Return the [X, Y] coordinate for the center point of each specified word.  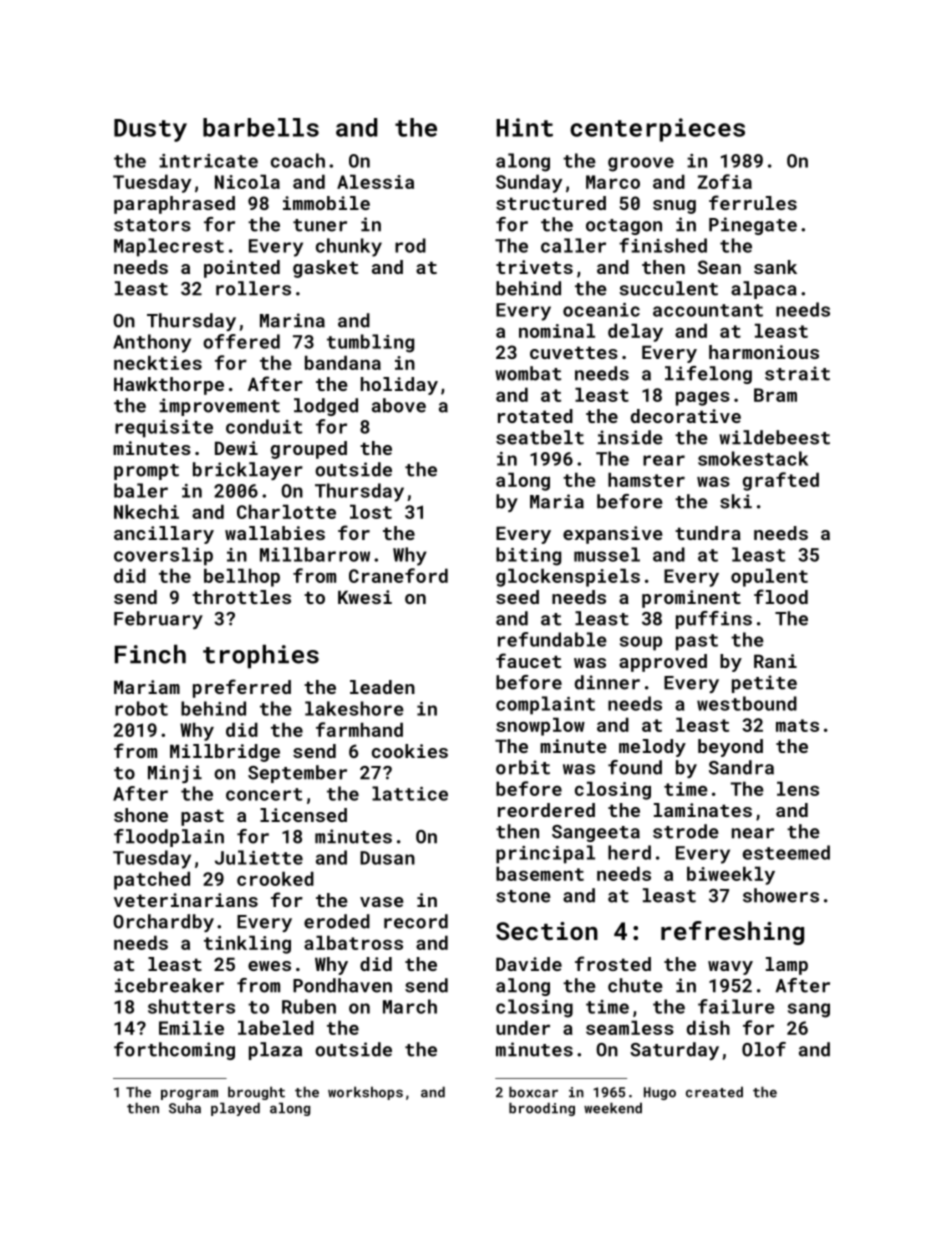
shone [141, 815]
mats [797, 725]
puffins [714, 620]
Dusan [387, 858]
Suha [185, 1108]
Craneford [398, 575]
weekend [613, 1108]
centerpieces [657, 130]
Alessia [375, 181]
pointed [242, 269]
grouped [309, 450]
